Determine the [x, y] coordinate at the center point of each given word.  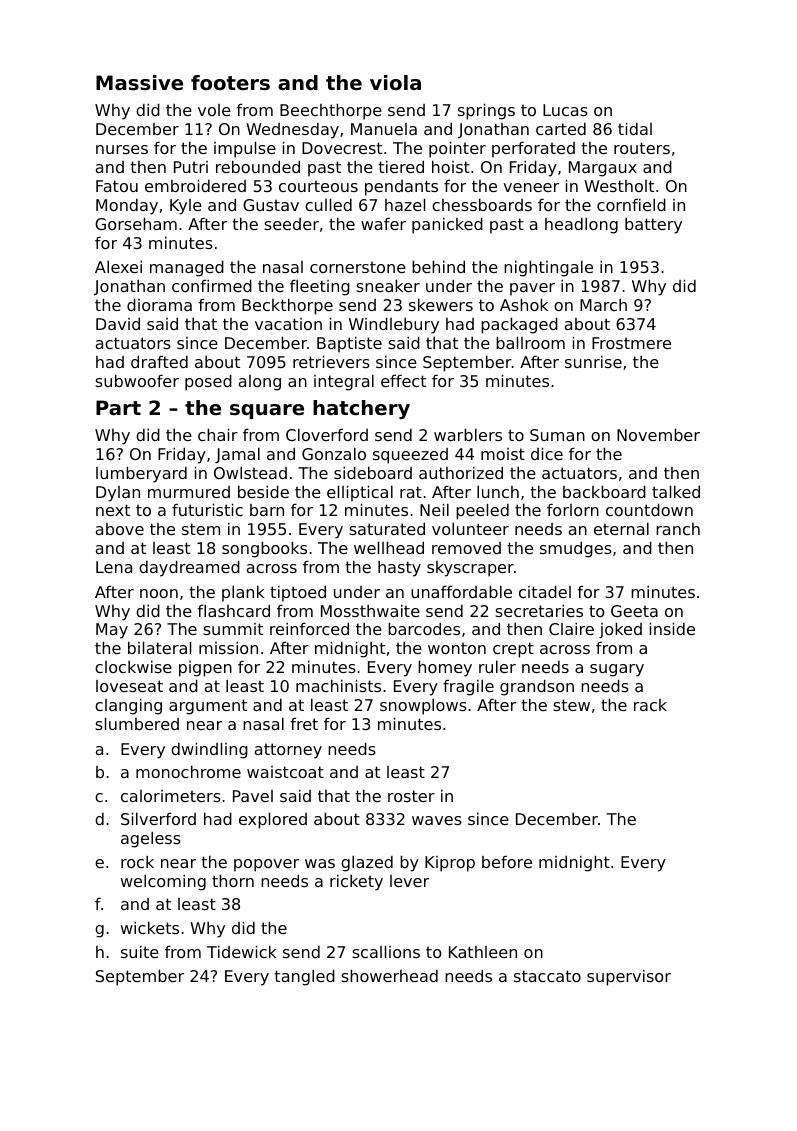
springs [486, 111]
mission [228, 647]
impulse [245, 149]
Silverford [158, 818]
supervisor [629, 977]
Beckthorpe [287, 306]
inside [672, 628]
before [507, 861]
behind [438, 266]
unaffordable [461, 591]
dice [547, 453]
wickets [150, 927]
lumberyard [141, 474]
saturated [387, 528]
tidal [635, 128]
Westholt [619, 186]
